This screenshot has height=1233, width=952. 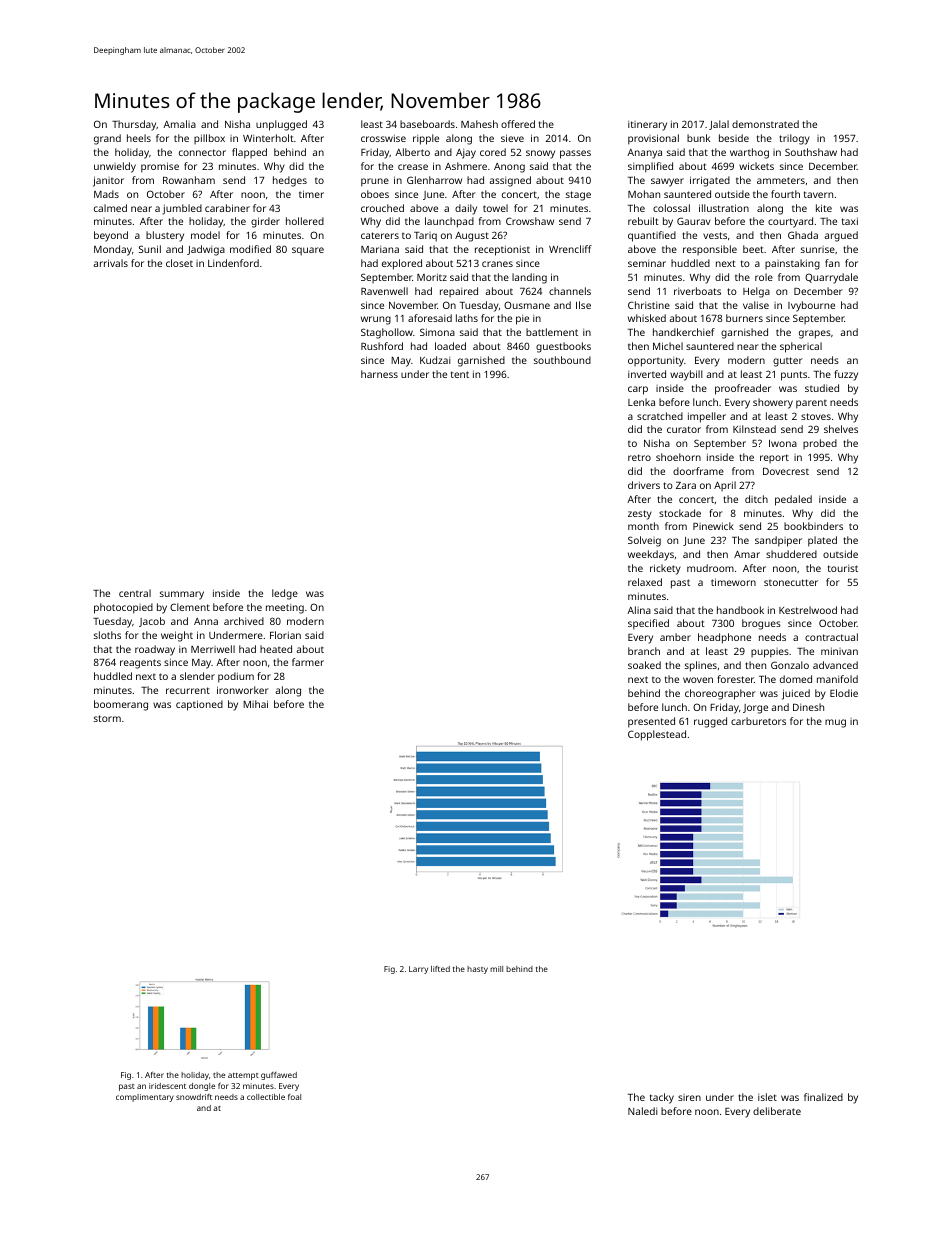 I want to click on heated, so click(x=276, y=649).
